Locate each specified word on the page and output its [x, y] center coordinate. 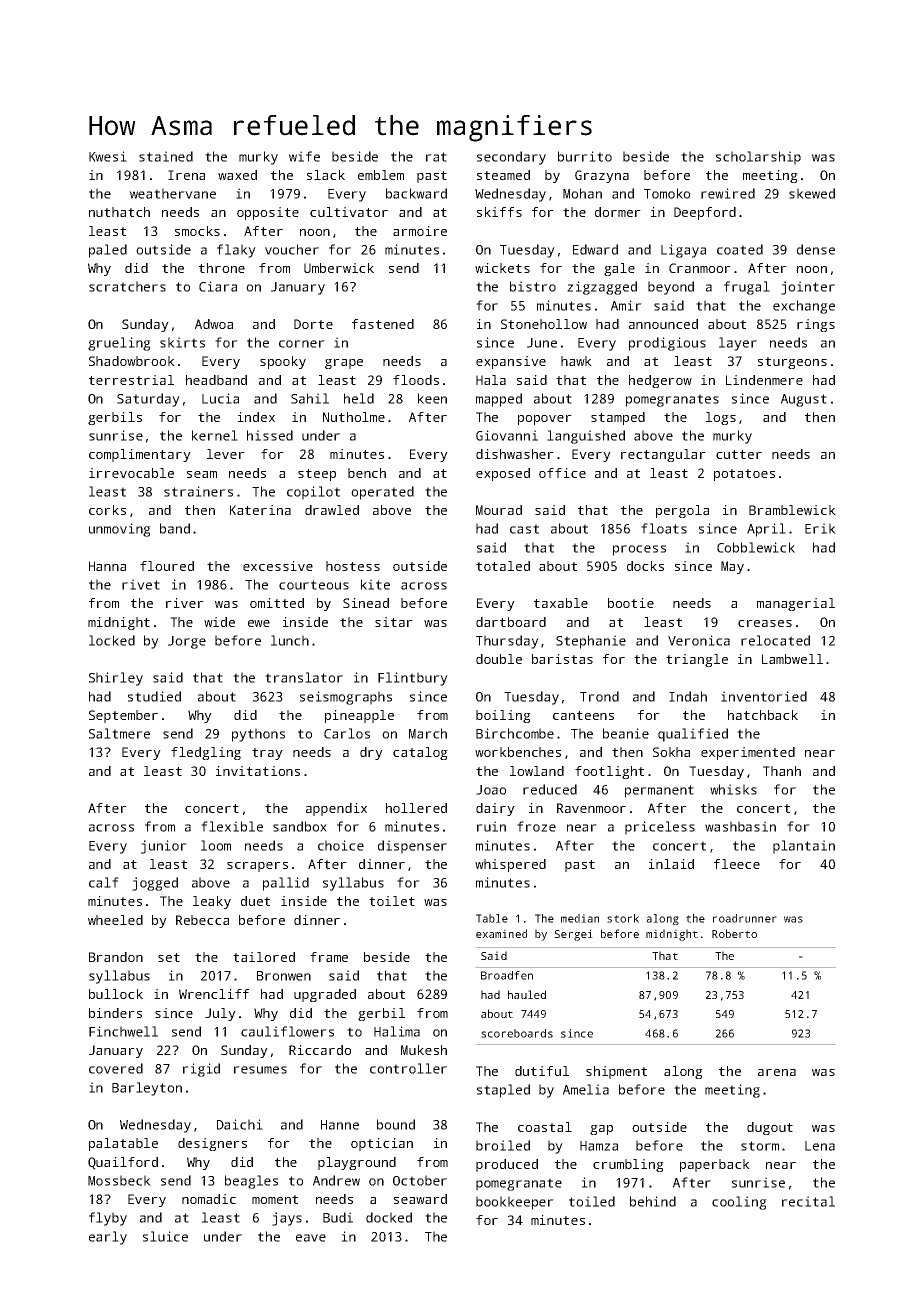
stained [166, 156]
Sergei [573, 935]
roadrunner [745, 918]
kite [375, 584]
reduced [550, 789]
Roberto [734, 933]
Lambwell [792, 659]
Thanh [782, 771]
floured [167, 566]
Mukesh [424, 1050]
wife [304, 156]
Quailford [123, 1163]
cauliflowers [287, 1031]
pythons [258, 735]
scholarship [758, 158]
